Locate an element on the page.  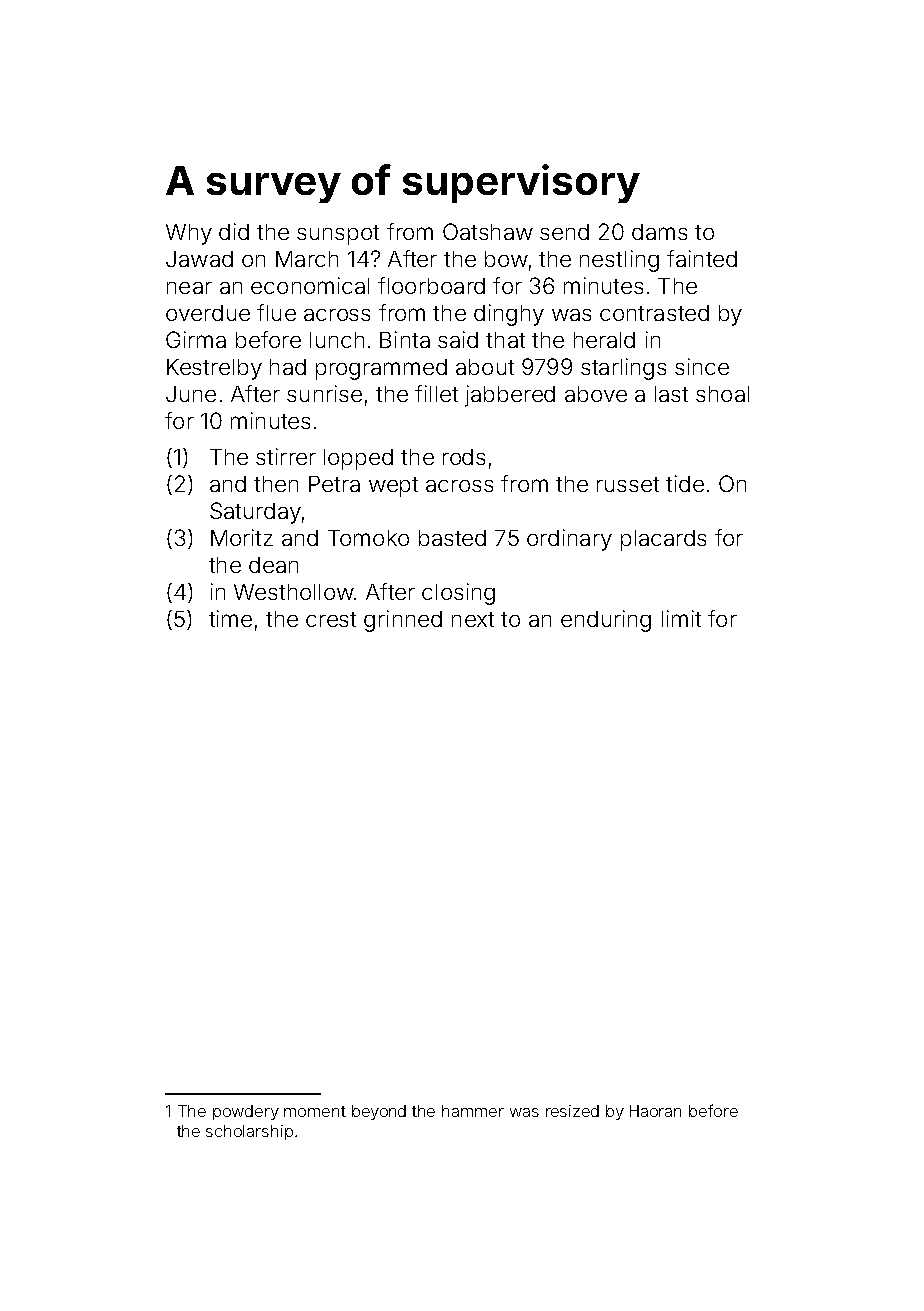
rods is located at coordinates (464, 457).
